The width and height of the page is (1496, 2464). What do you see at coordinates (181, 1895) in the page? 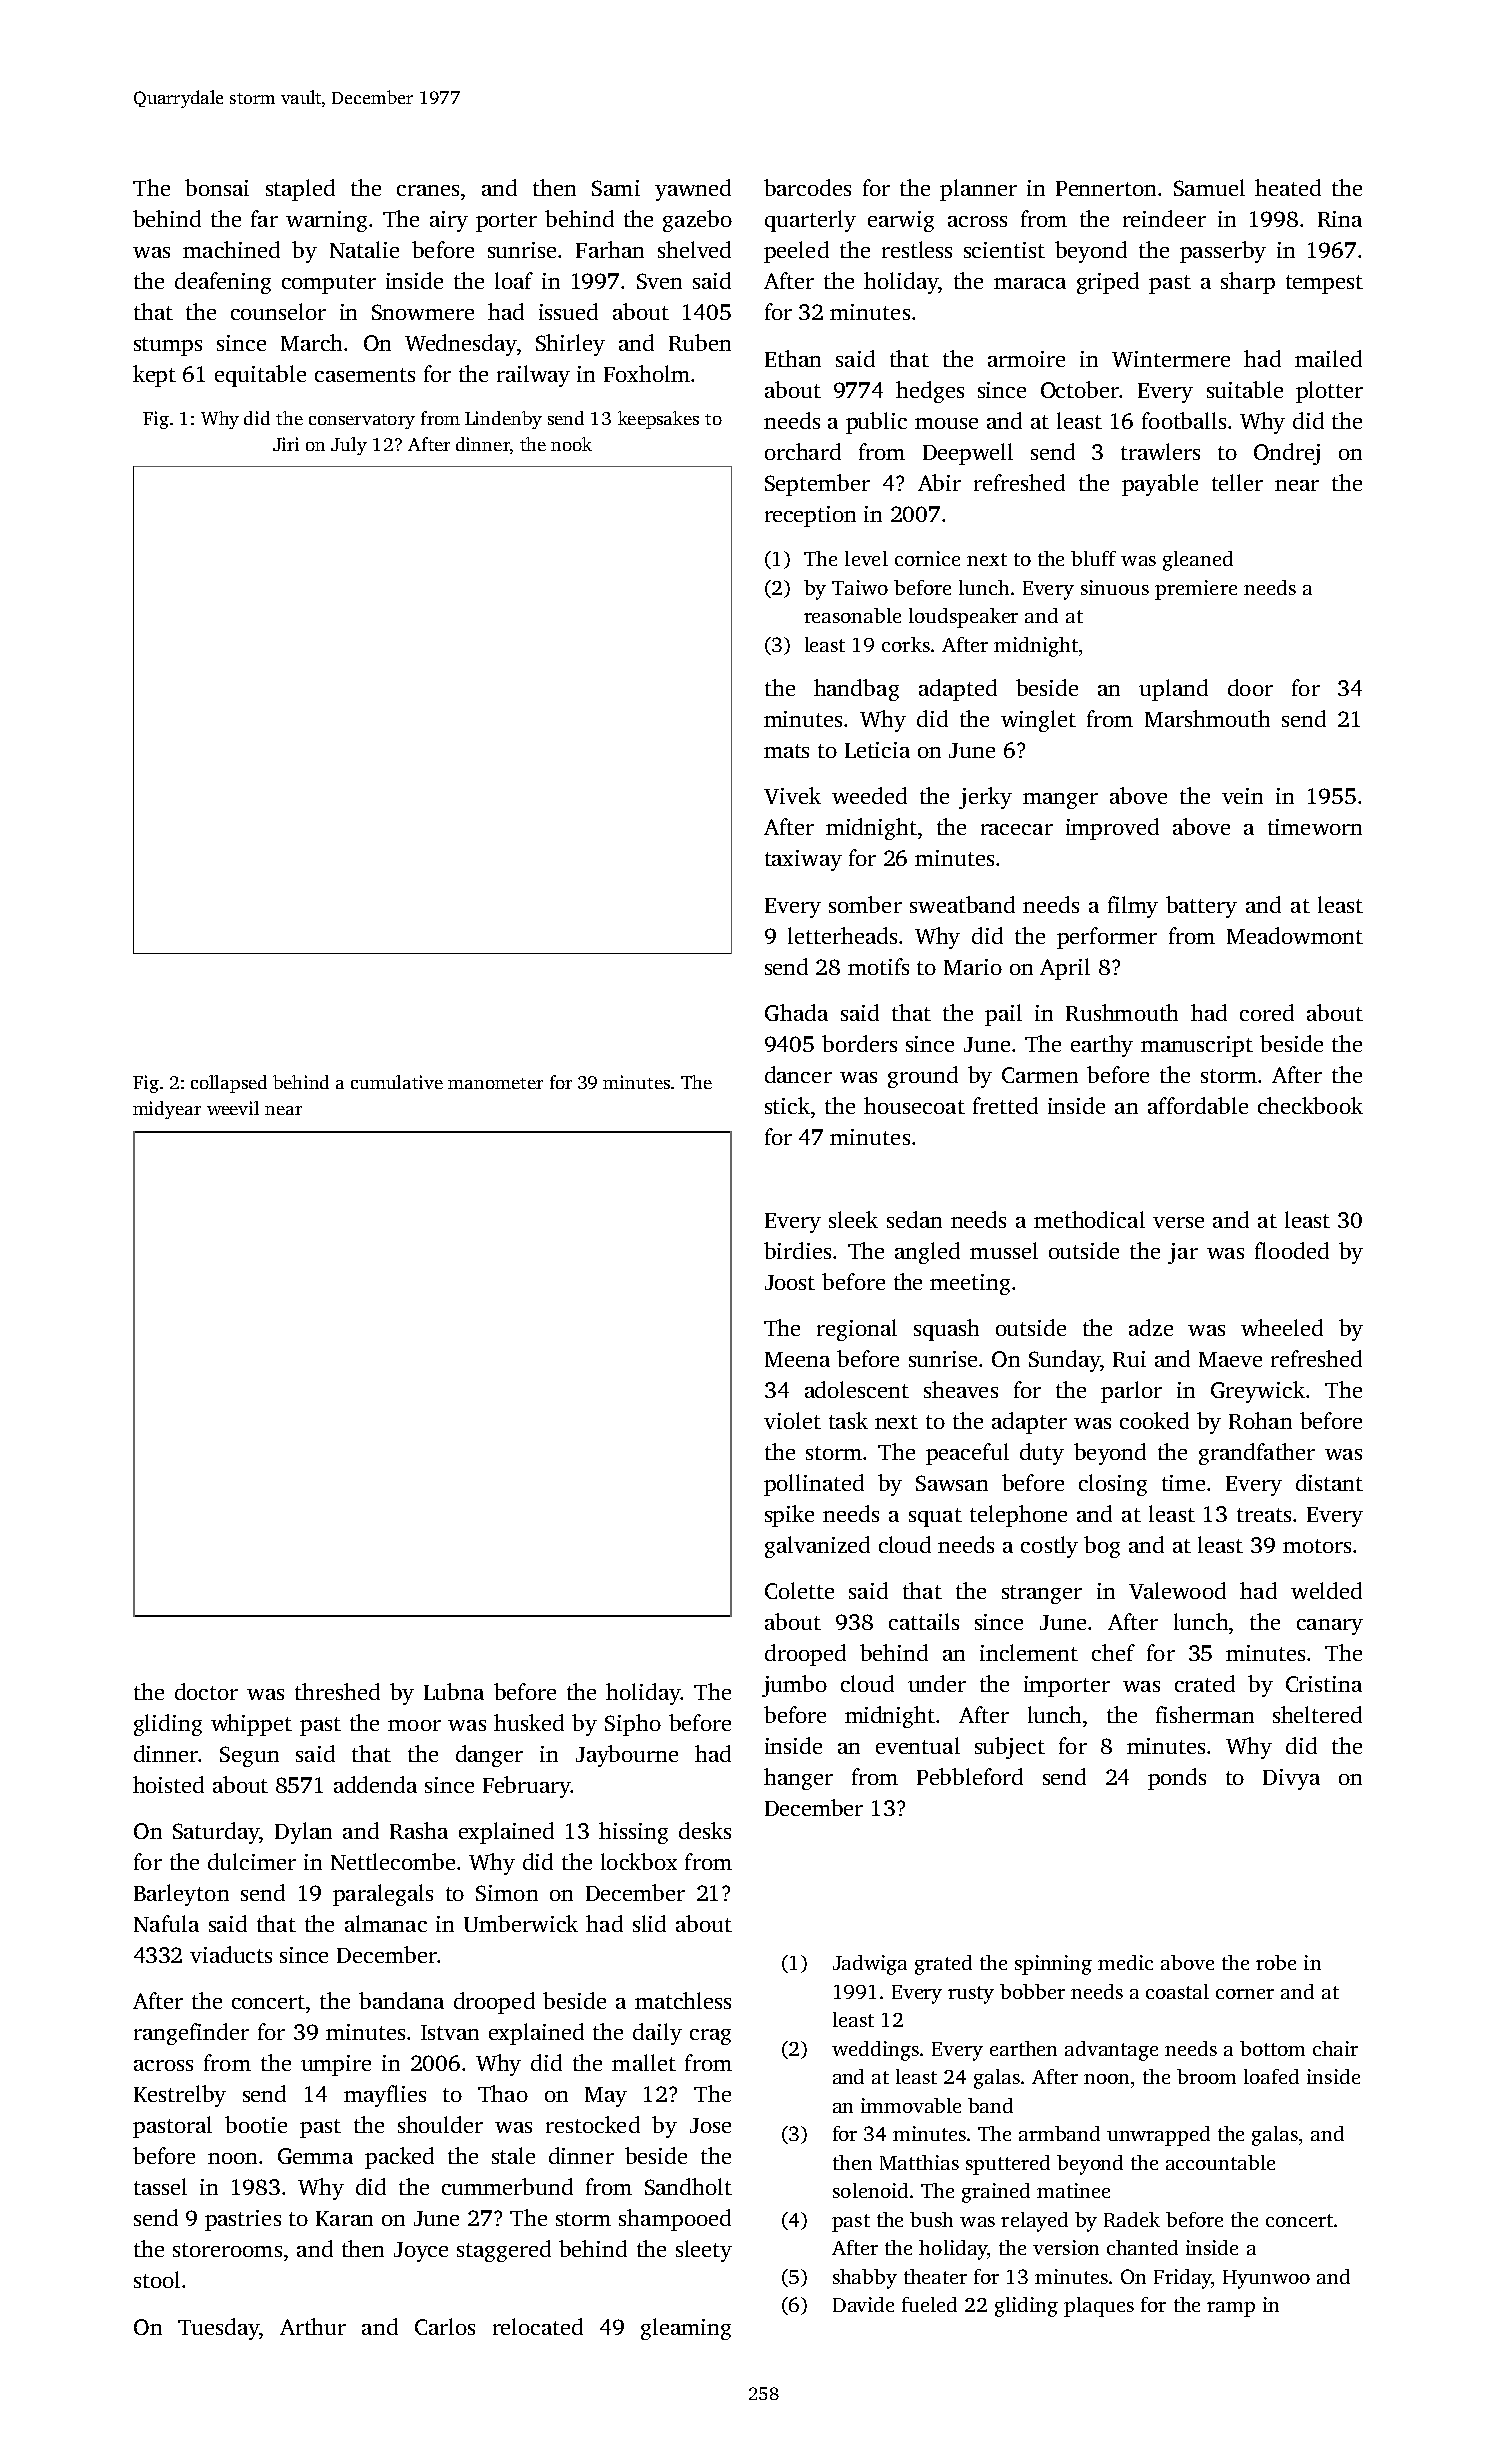
I see `Barleyton` at bounding box center [181, 1895].
